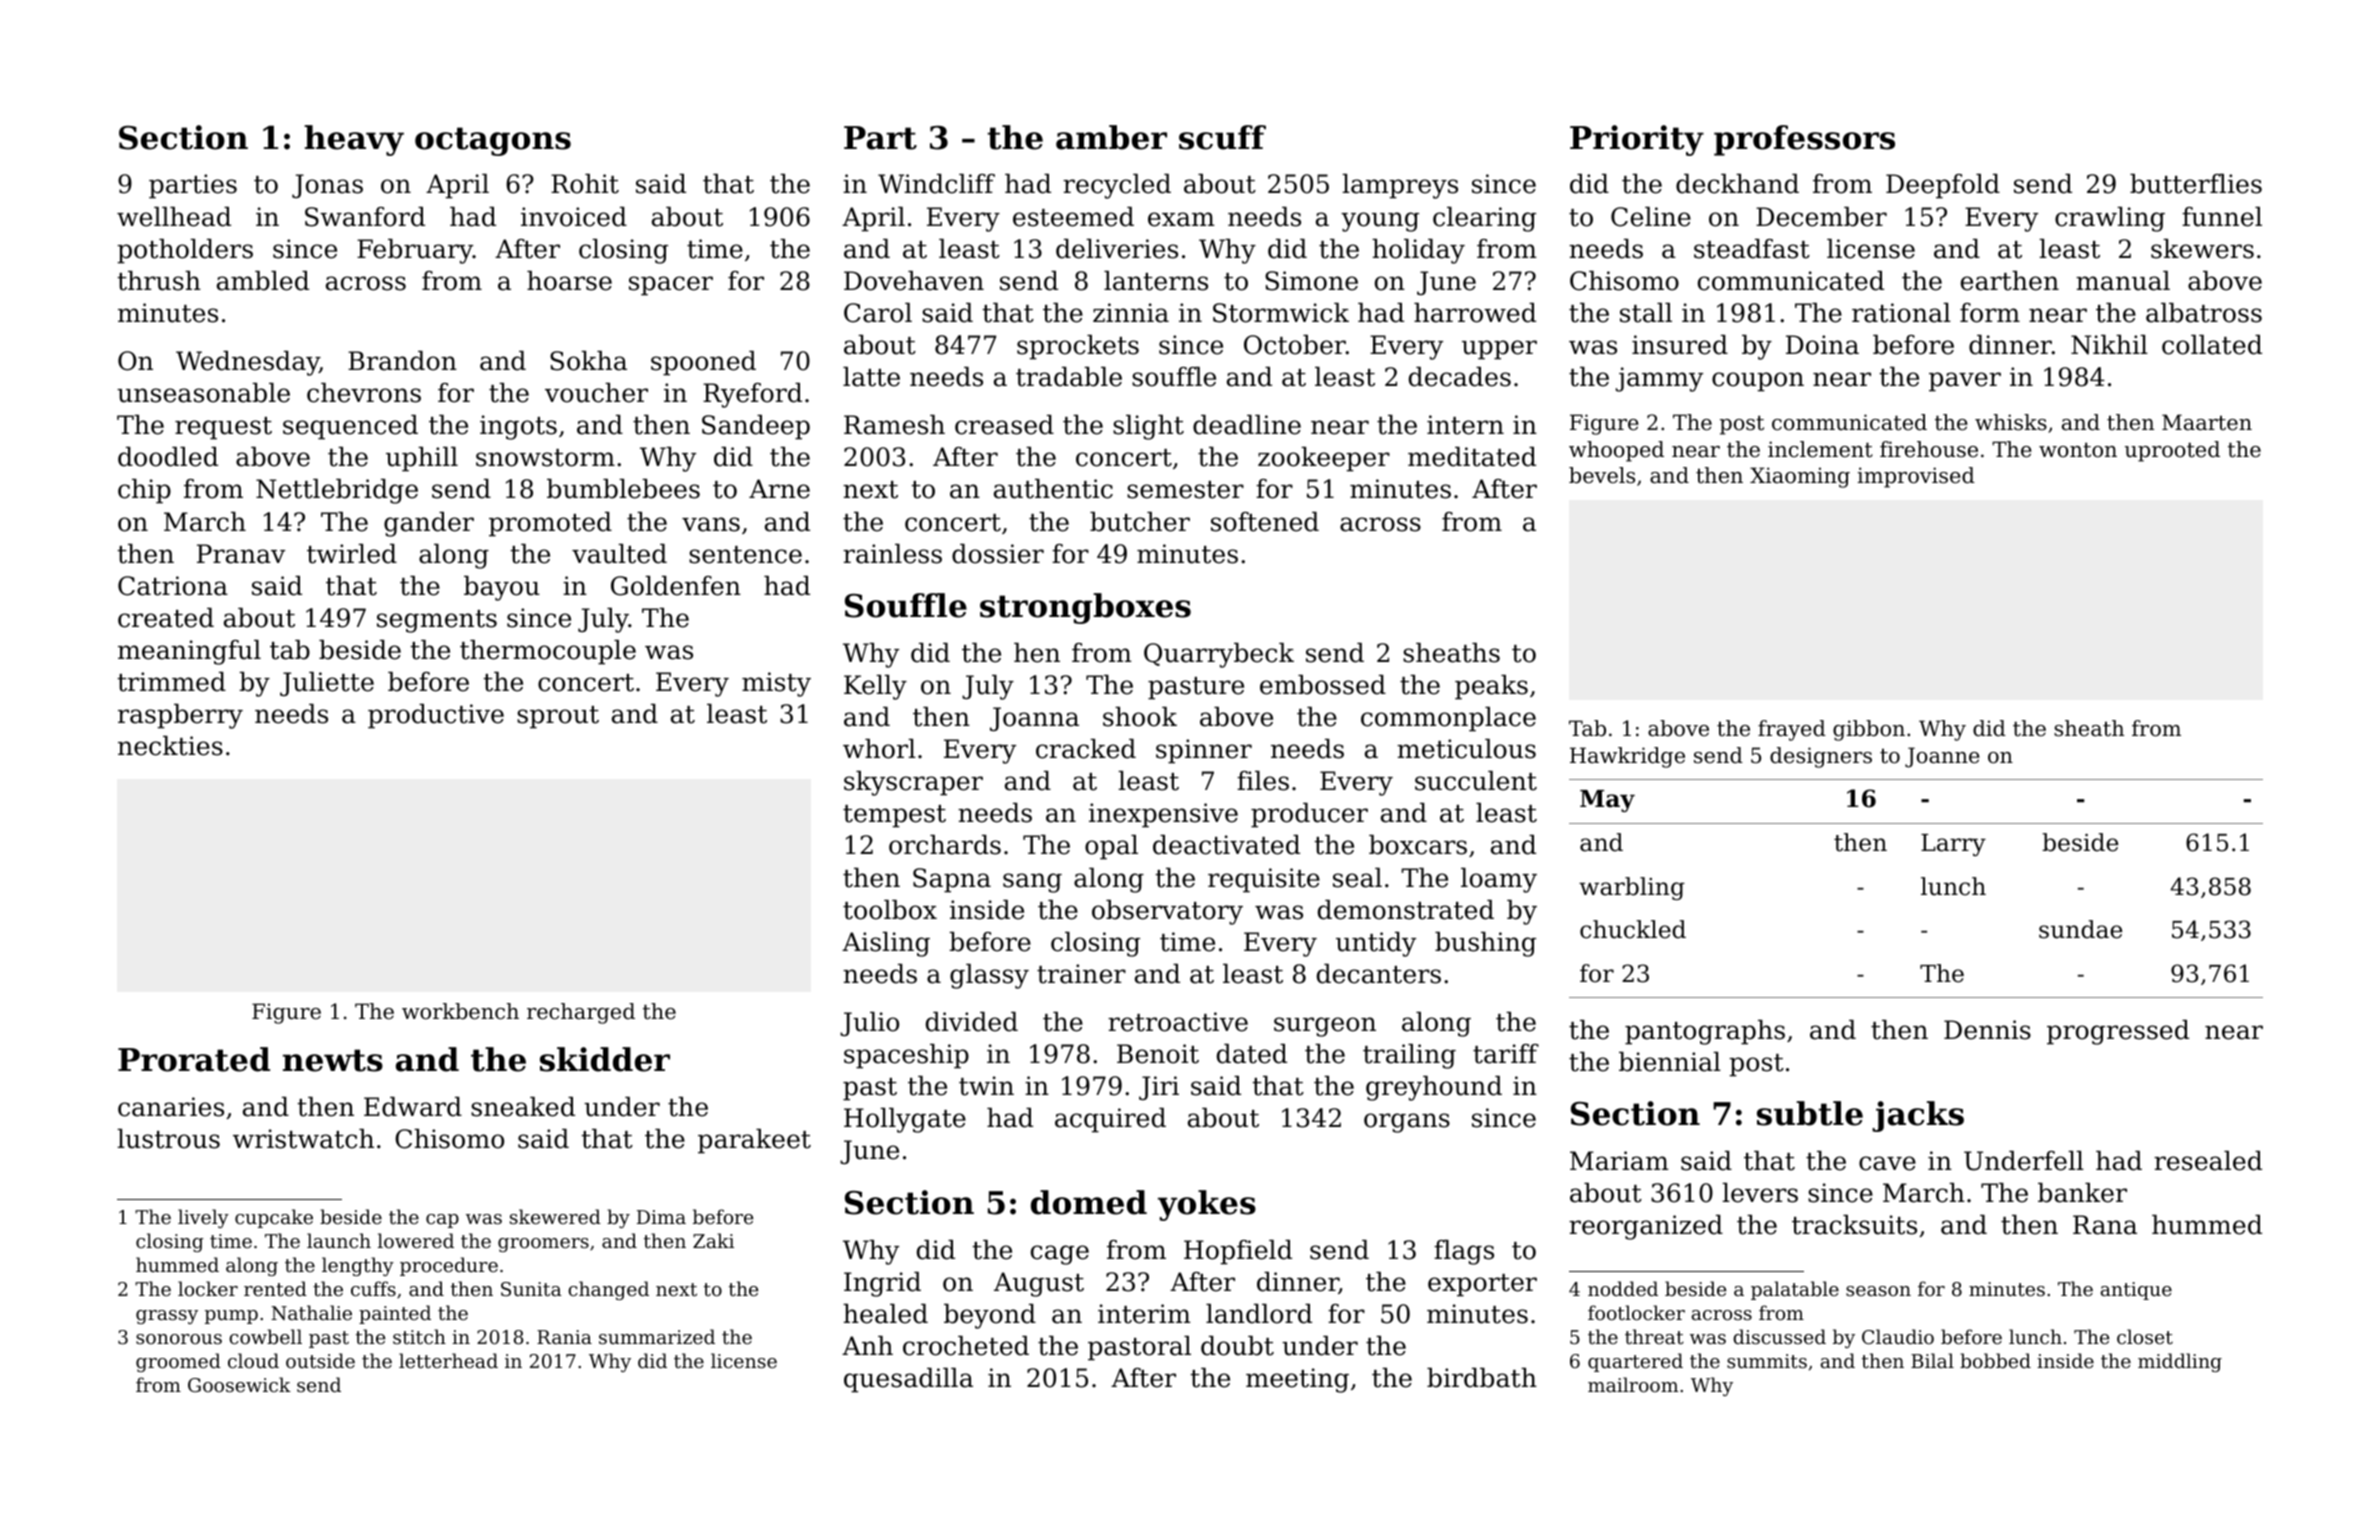 This document has height=1540, width=2380. I want to click on May, so click(1607, 801).
